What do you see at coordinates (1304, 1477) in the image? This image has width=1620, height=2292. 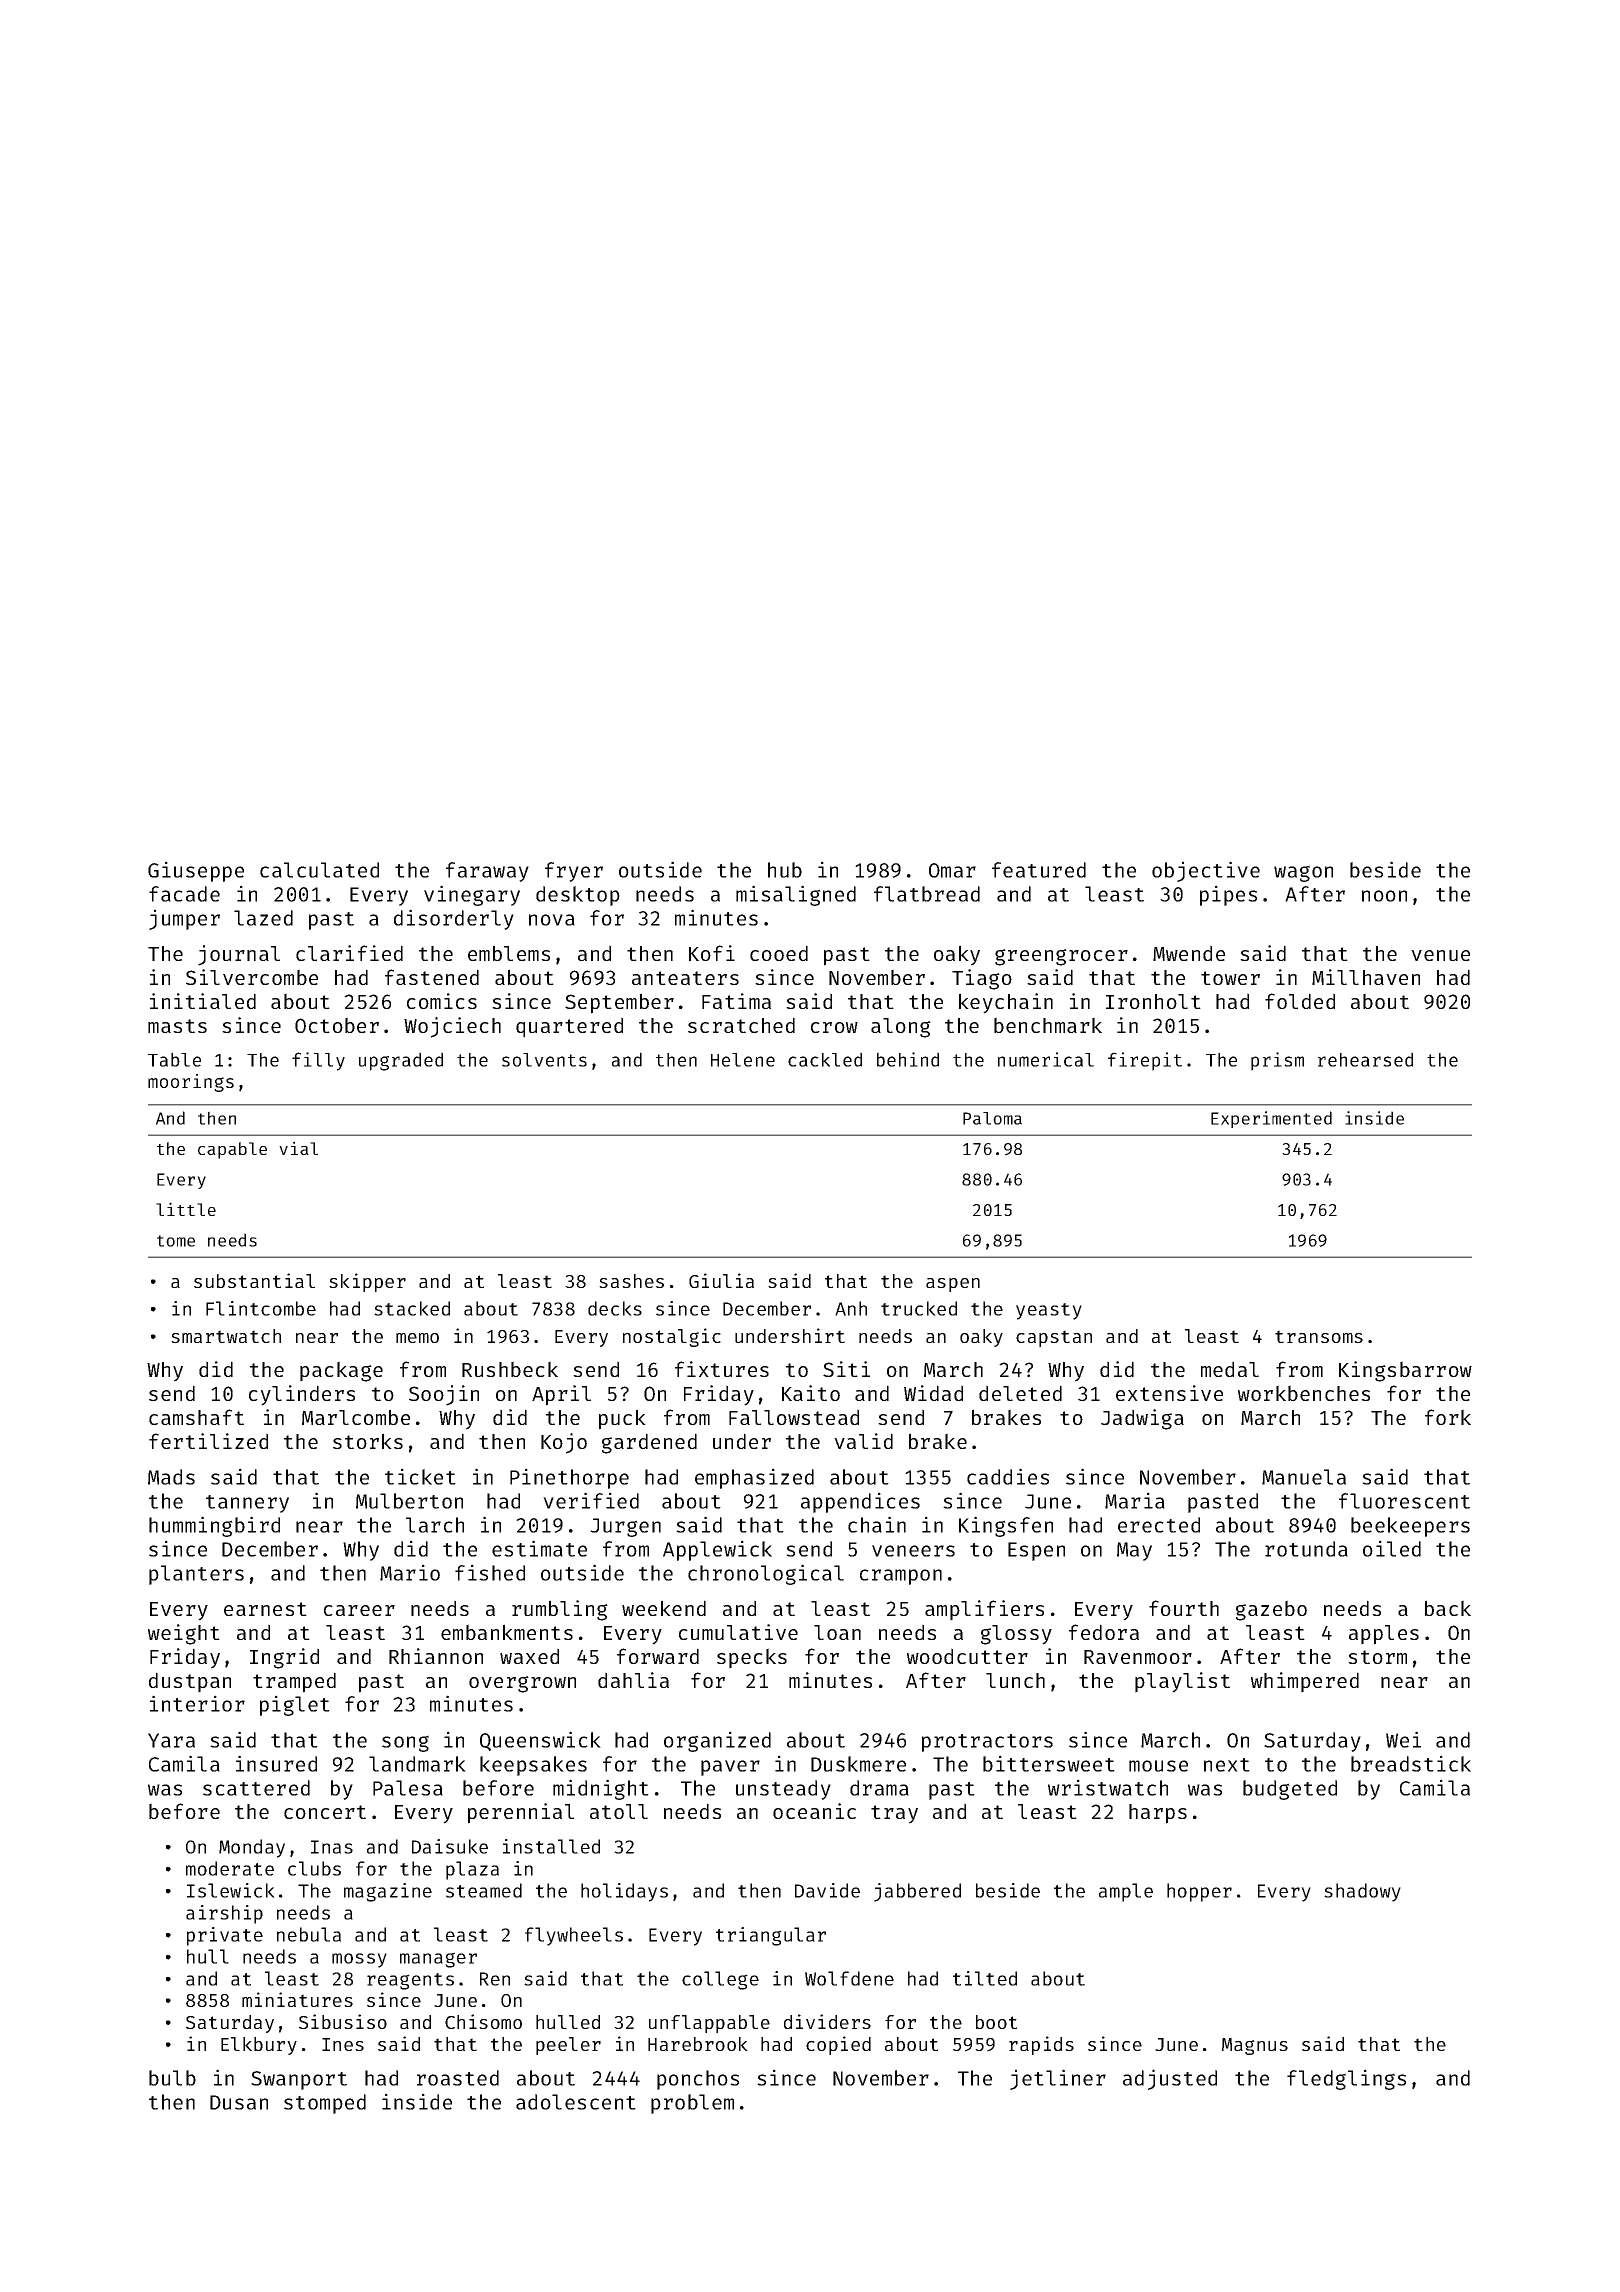 I see `Manuela` at bounding box center [1304, 1477].
